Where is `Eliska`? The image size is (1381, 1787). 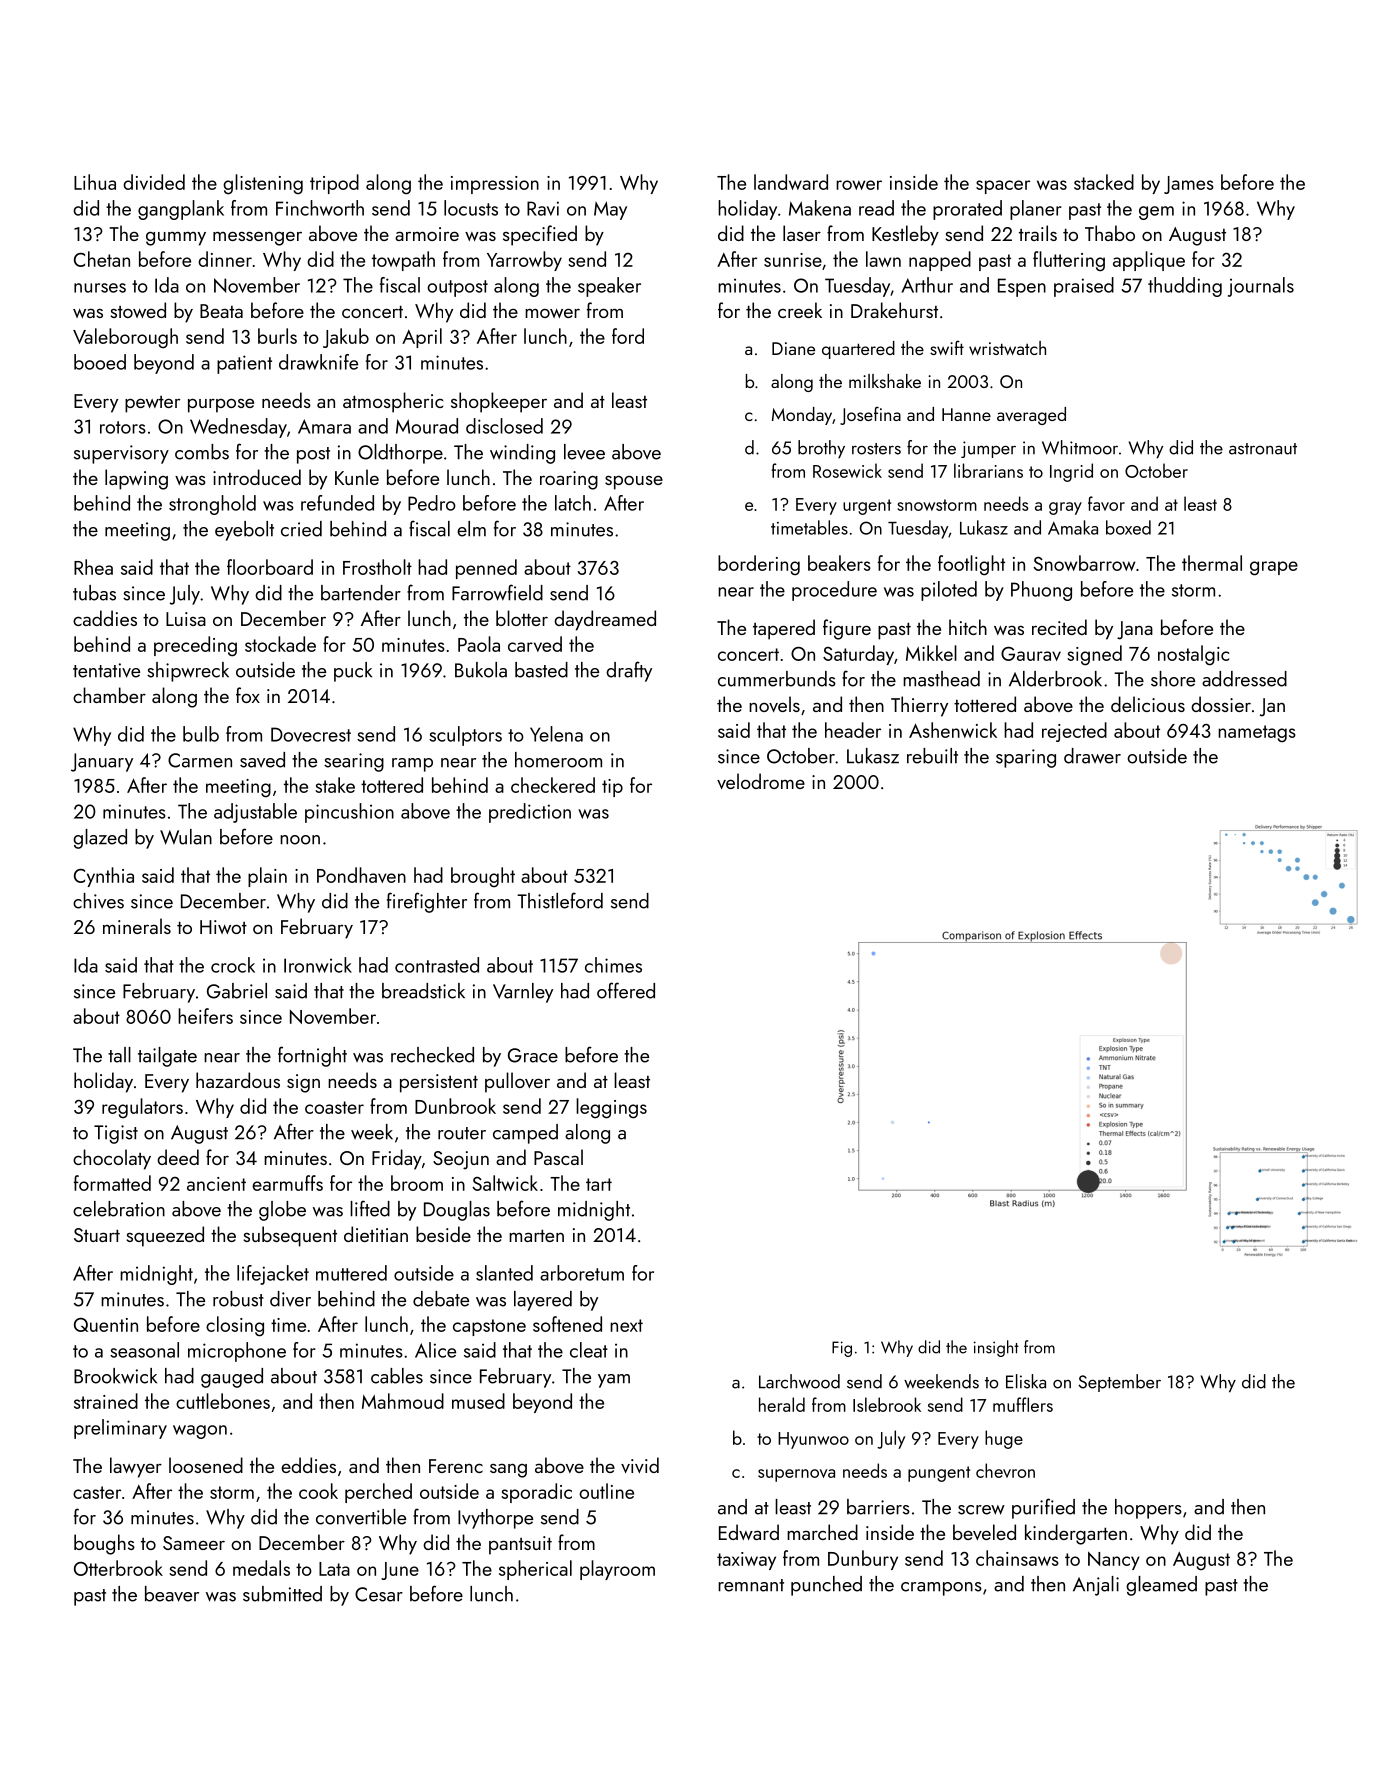
Eliska is located at coordinates (1026, 1381).
